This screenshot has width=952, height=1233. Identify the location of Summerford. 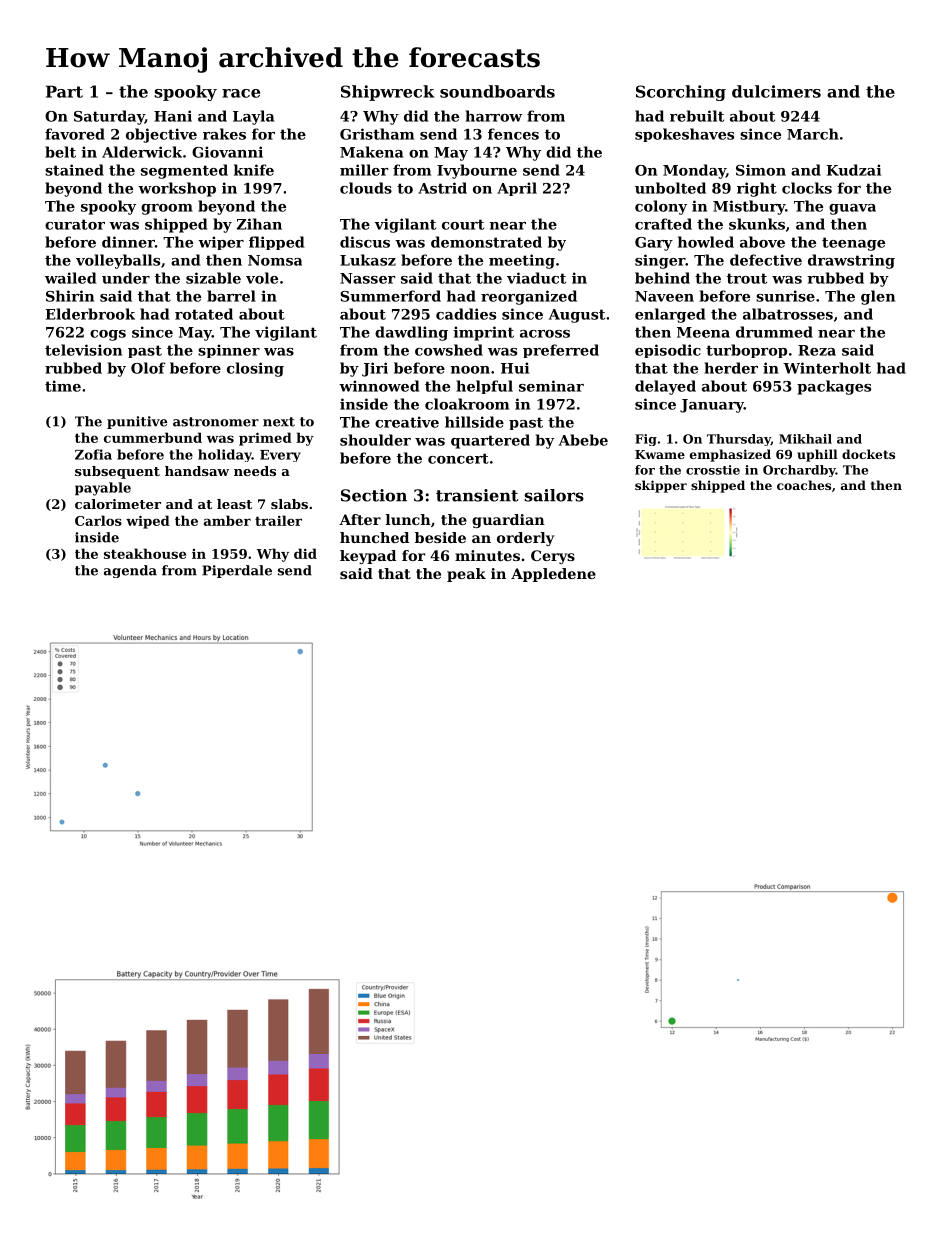
(391, 296).
